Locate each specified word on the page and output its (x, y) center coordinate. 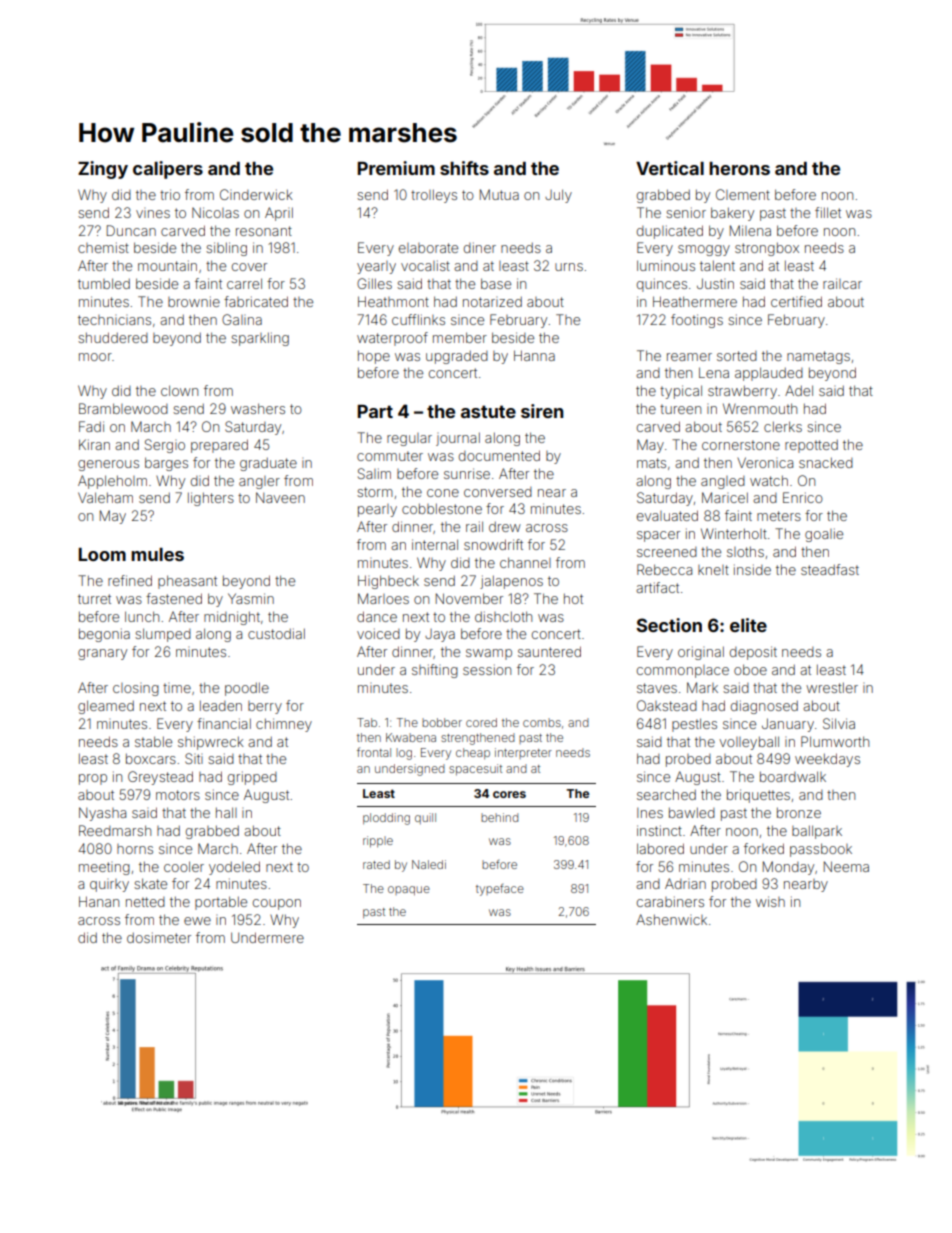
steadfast (830, 569)
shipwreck (211, 743)
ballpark (817, 832)
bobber (442, 722)
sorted (737, 356)
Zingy (103, 170)
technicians (114, 320)
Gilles (374, 283)
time (177, 688)
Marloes (383, 598)
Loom (102, 554)
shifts (464, 168)
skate (150, 883)
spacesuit (475, 770)
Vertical (670, 168)
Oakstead (667, 705)
